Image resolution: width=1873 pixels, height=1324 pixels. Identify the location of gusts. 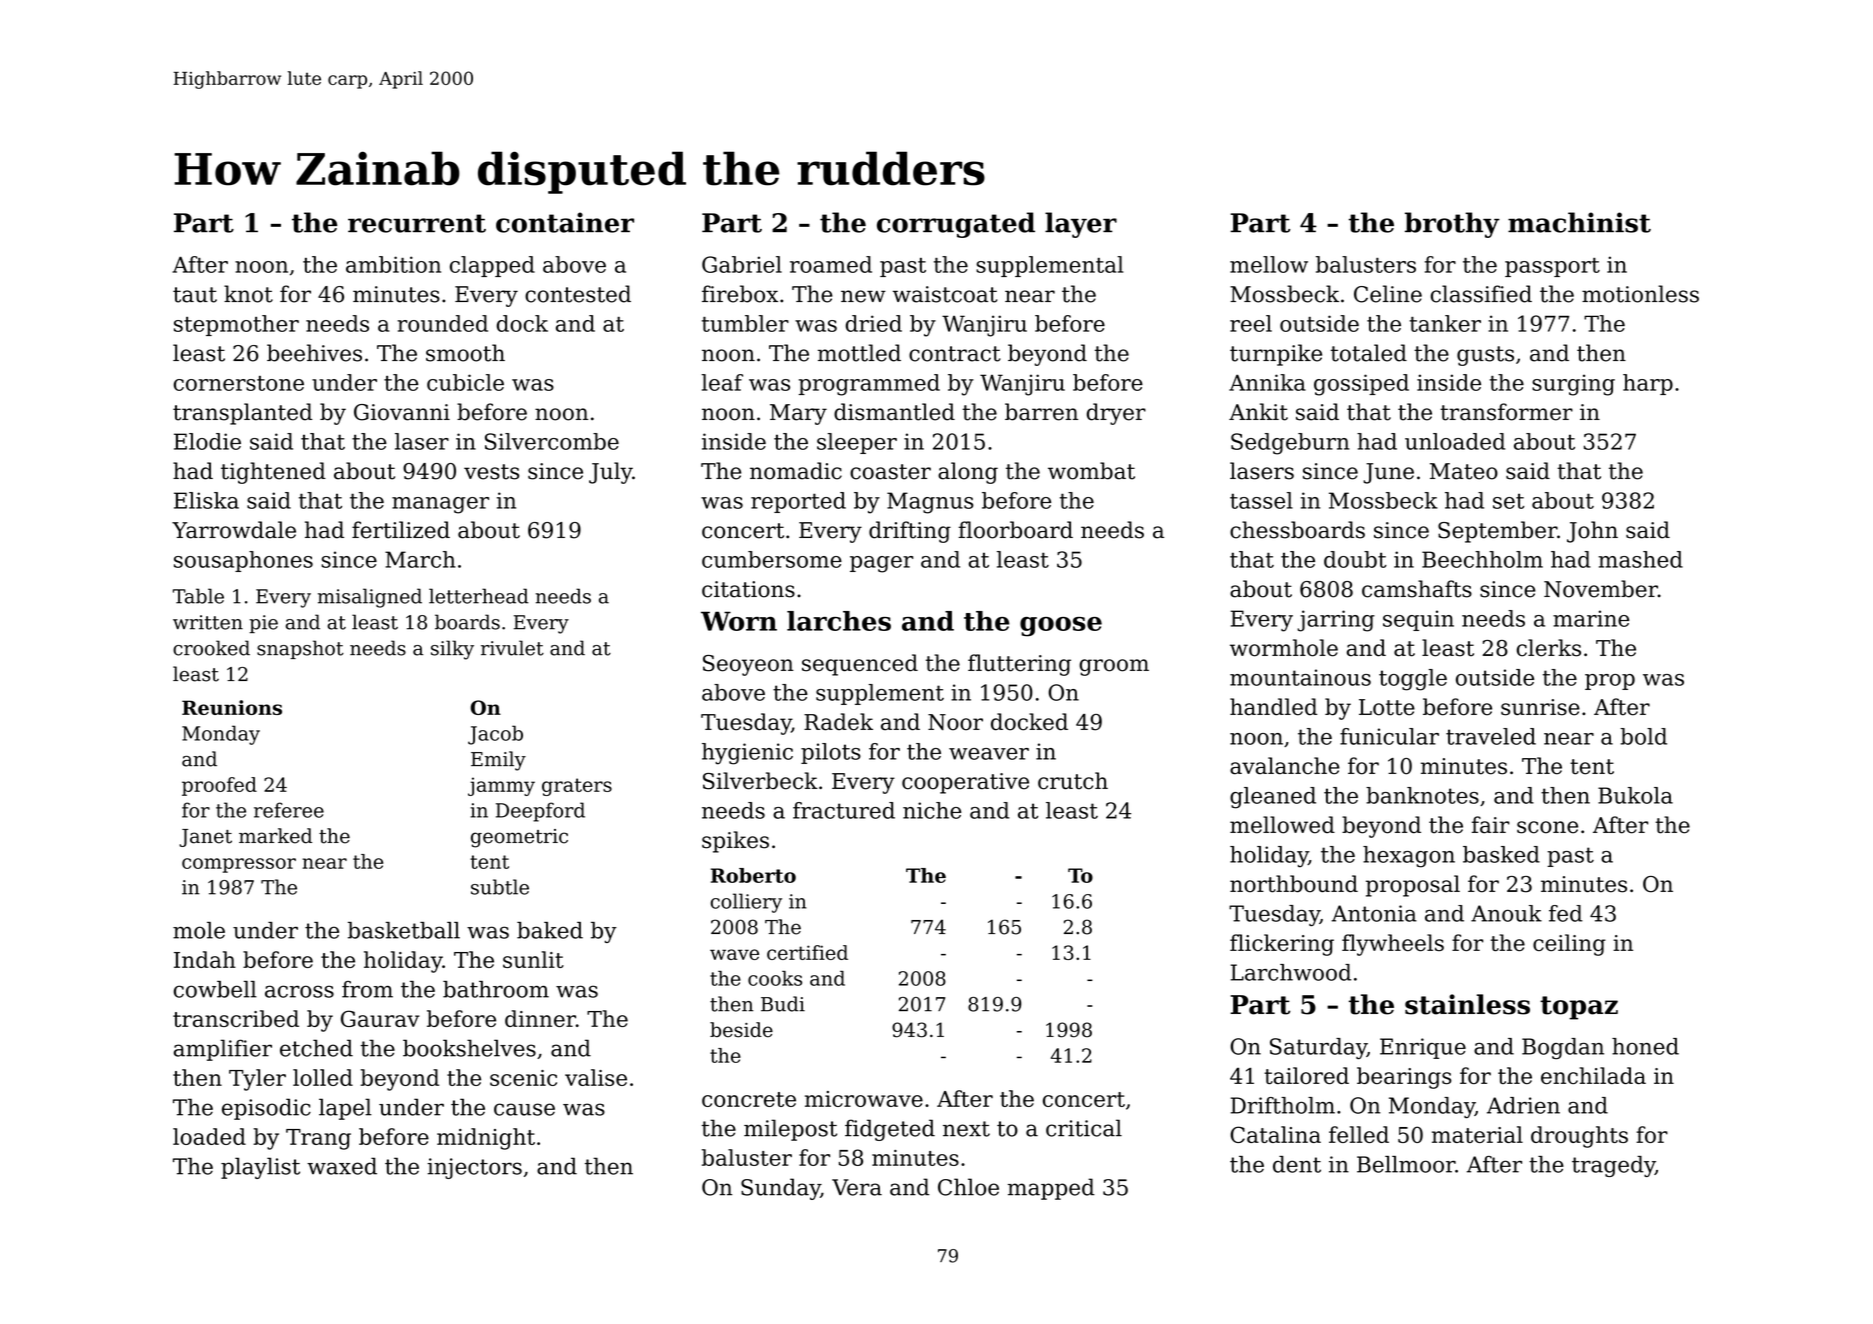
(1485, 356).
